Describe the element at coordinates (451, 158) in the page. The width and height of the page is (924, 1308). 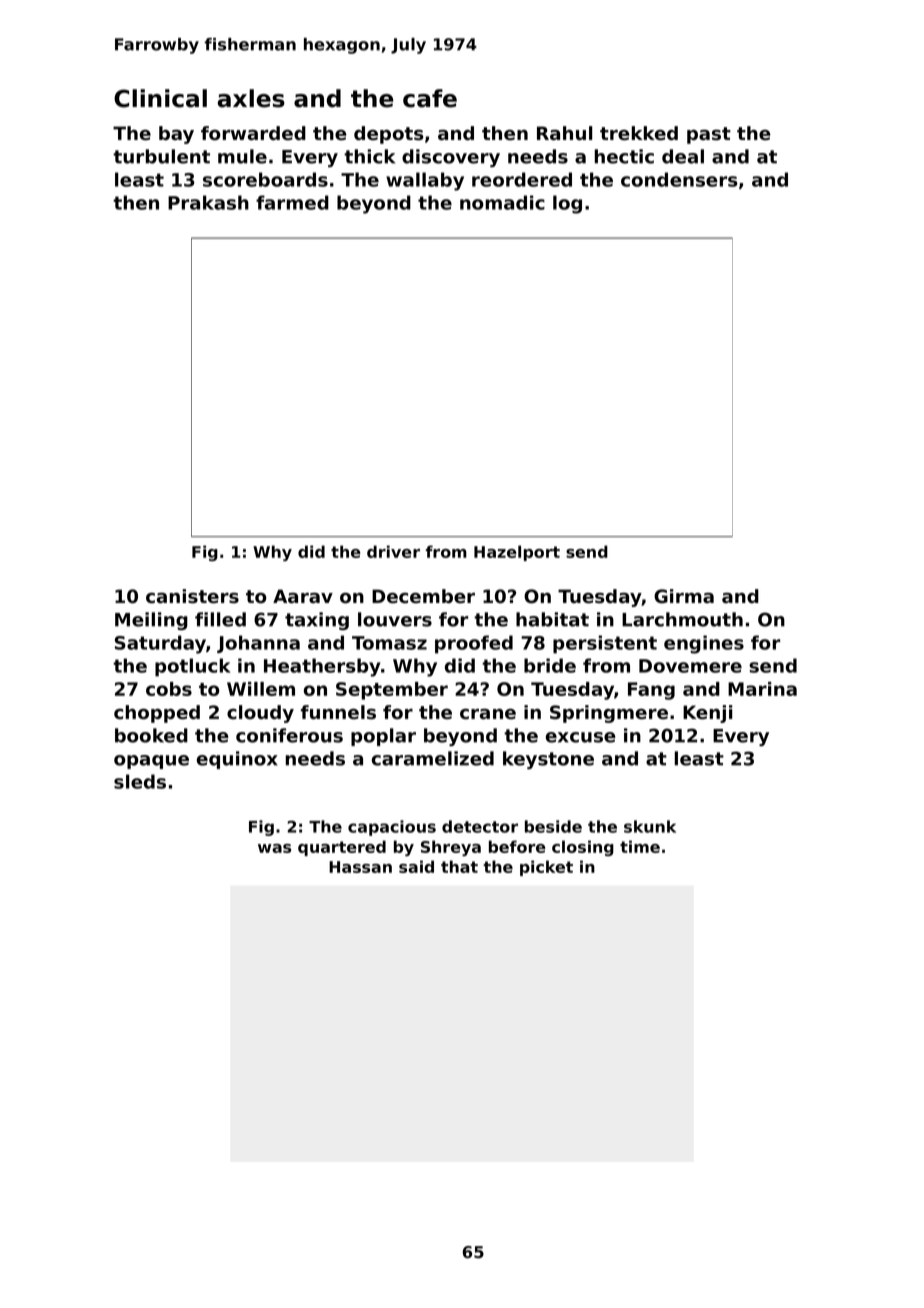
I see `discovery` at that location.
